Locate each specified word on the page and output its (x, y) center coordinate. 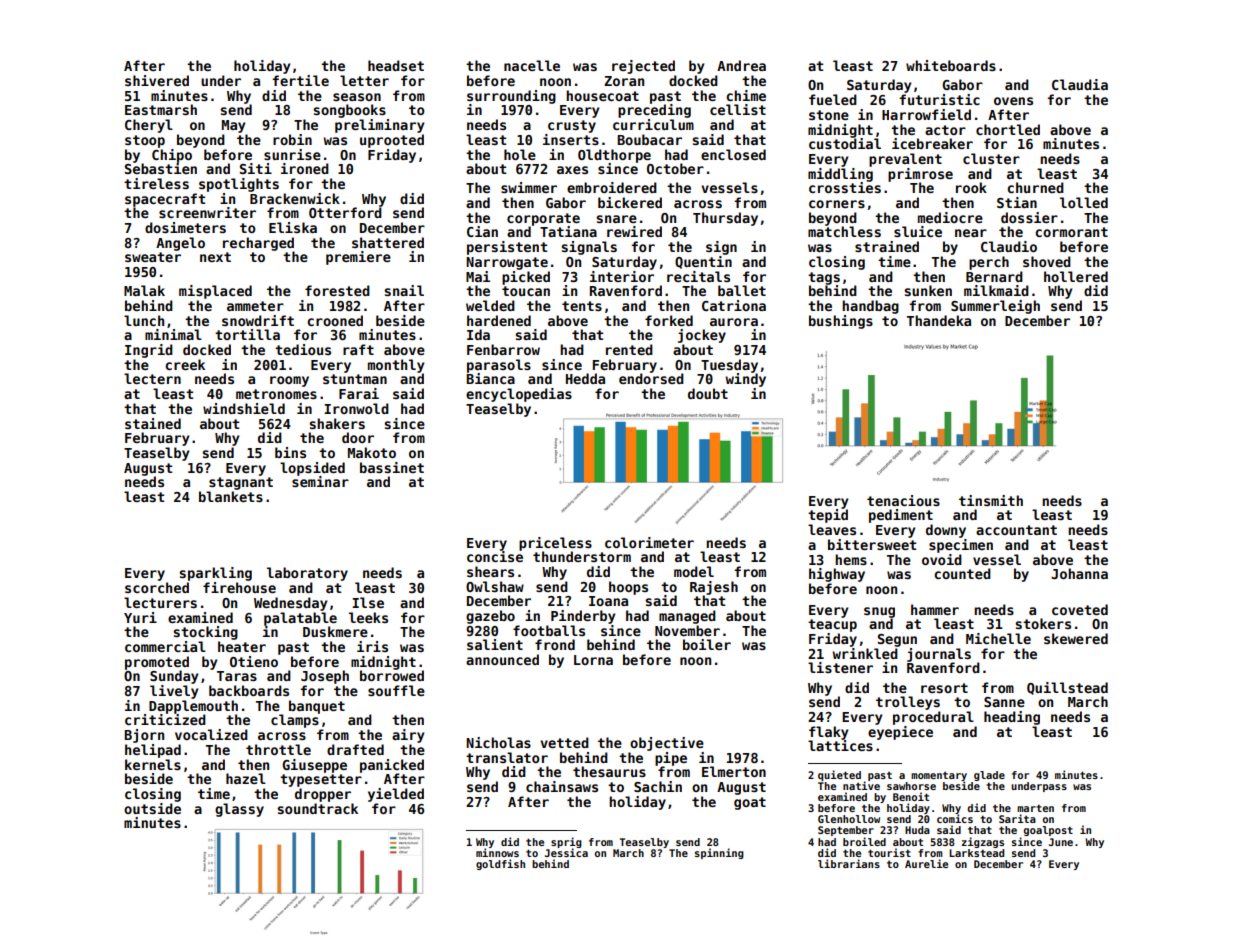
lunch (144, 320)
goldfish (500, 864)
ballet (742, 290)
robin (292, 139)
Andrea (741, 65)
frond (555, 644)
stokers (1043, 623)
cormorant (1071, 232)
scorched (157, 587)
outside (152, 808)
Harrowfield (926, 114)
